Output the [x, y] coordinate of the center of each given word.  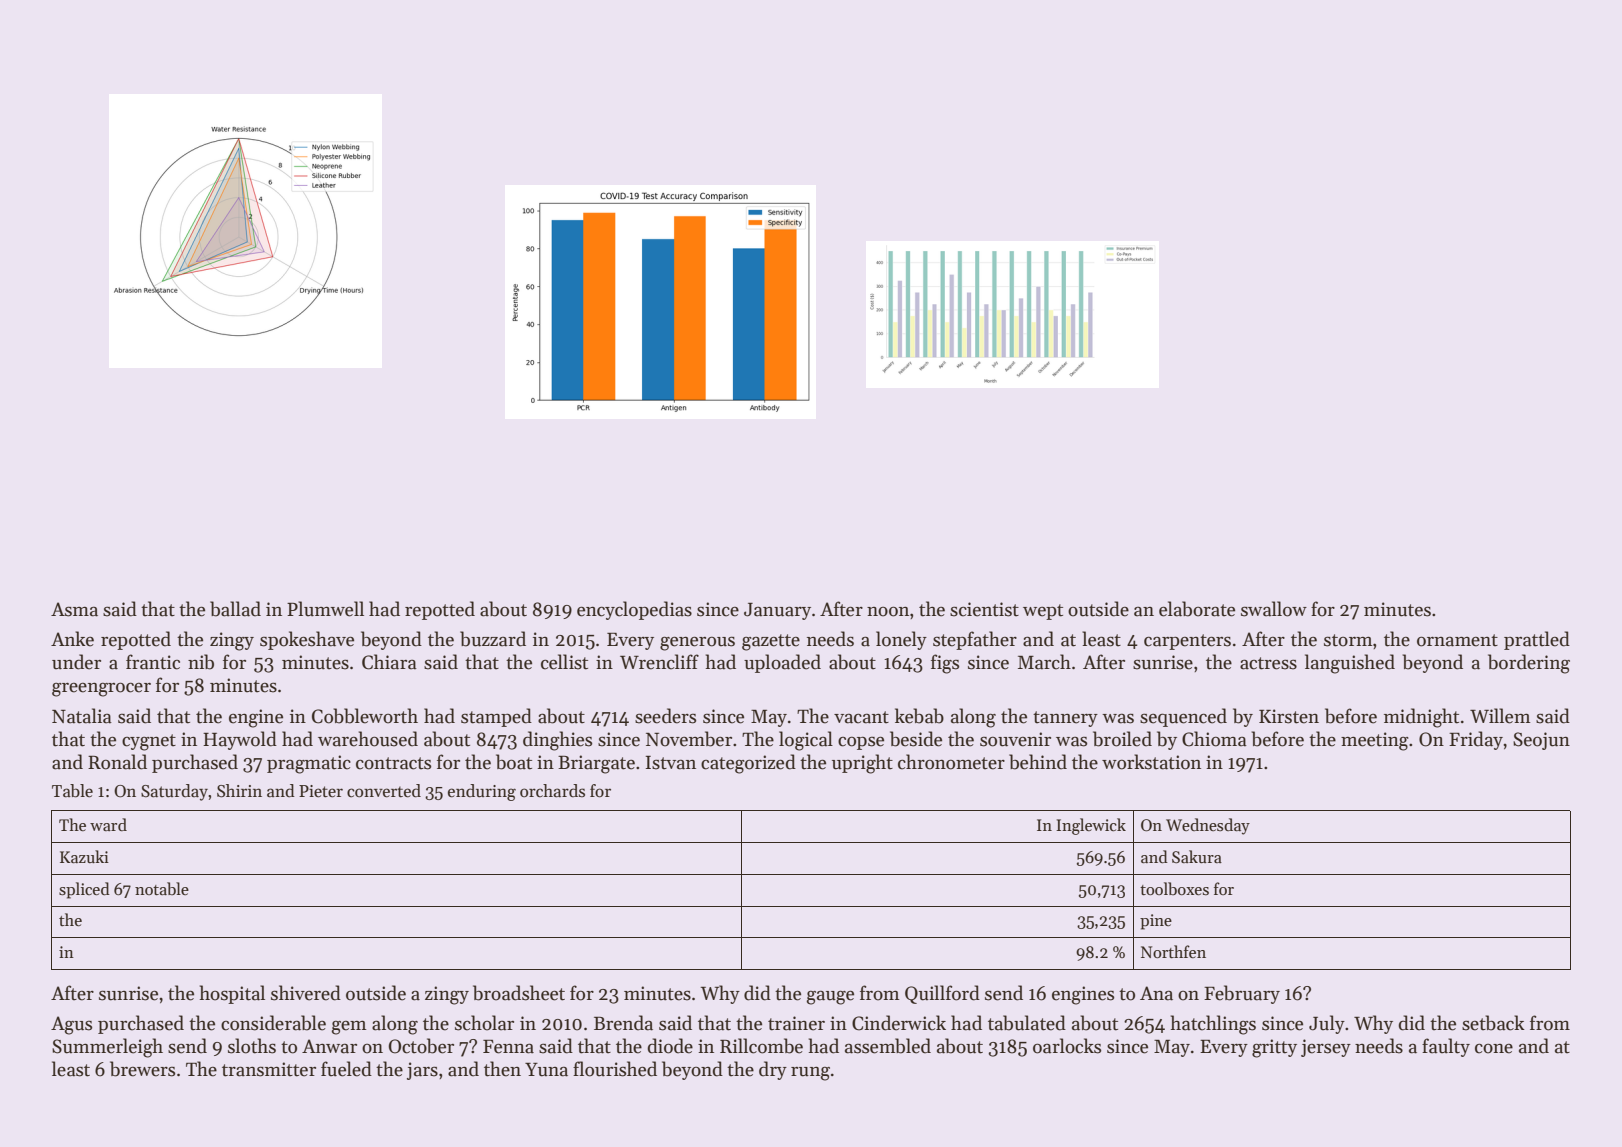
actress [1268, 663]
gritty [1274, 1048]
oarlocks [1067, 1046]
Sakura [1197, 856]
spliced [84, 890]
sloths [252, 1046]
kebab [919, 716]
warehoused [368, 739]
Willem [1500, 716]
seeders [665, 716]
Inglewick [1091, 826]
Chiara [389, 662]
